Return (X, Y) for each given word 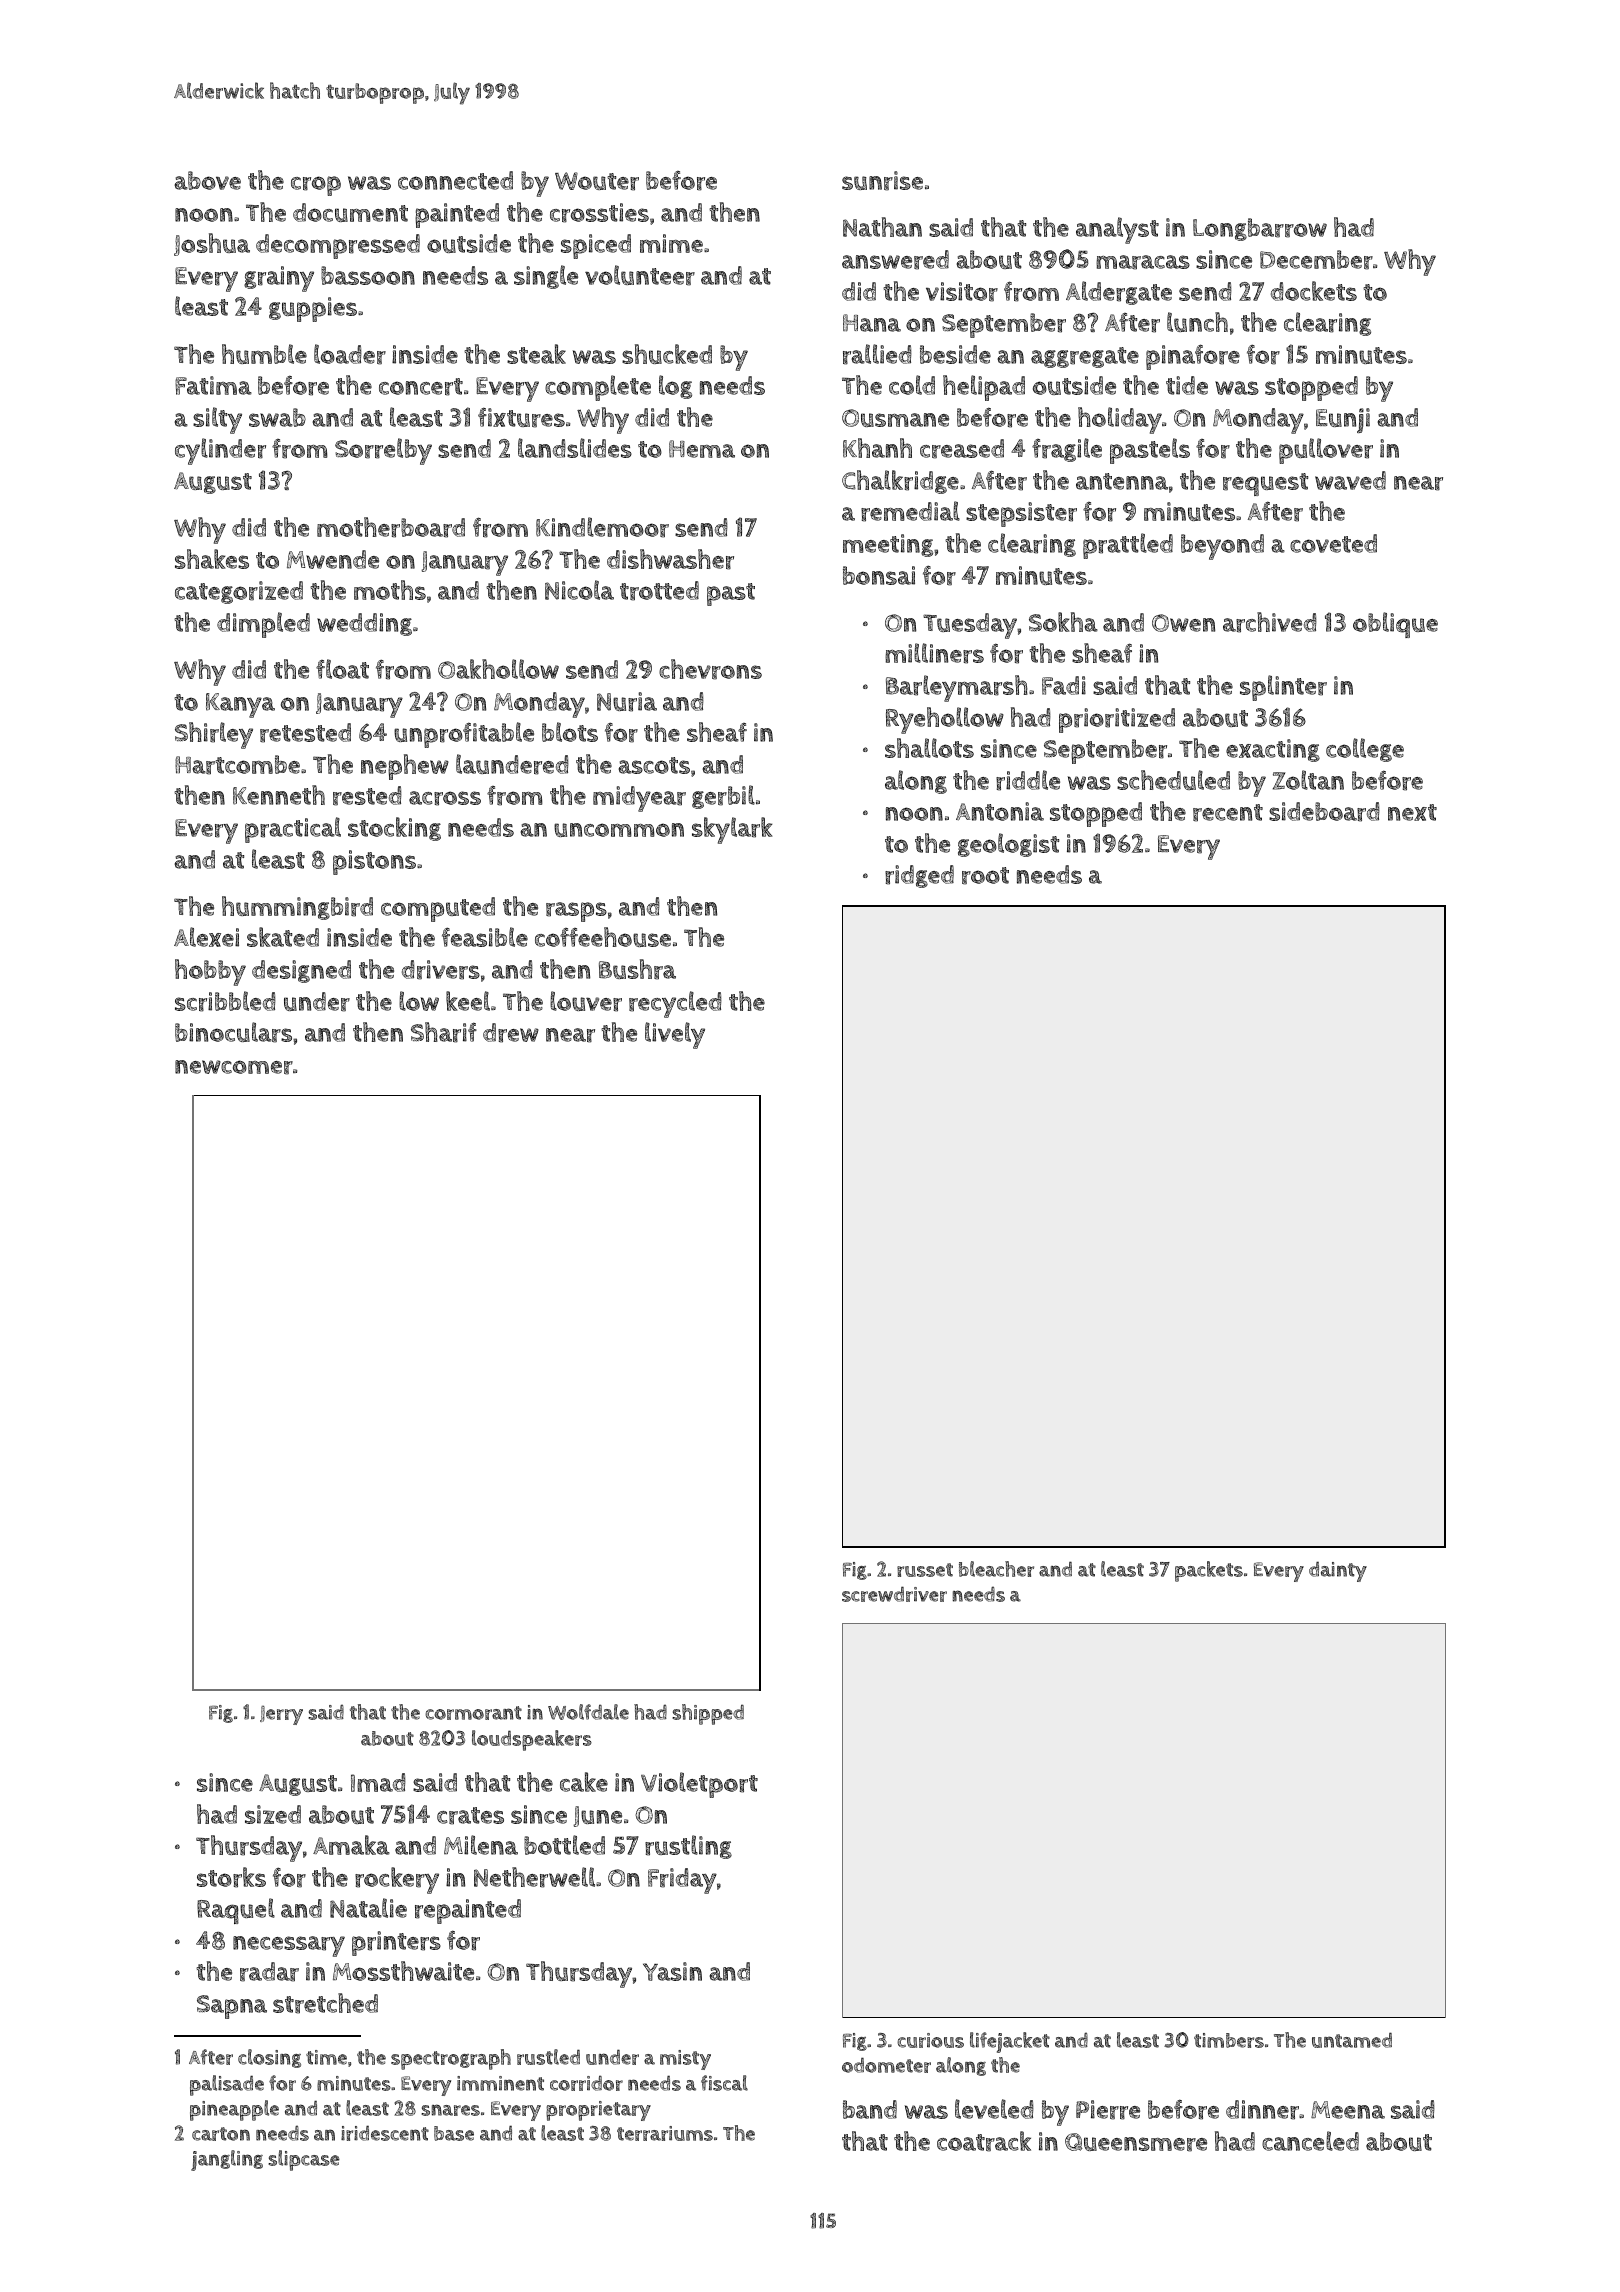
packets (1209, 1571)
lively (675, 1035)
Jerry (281, 1715)
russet (925, 1570)
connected (455, 180)
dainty (1338, 1571)
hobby (210, 972)
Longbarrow (1260, 229)
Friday (682, 1881)
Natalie (368, 1908)
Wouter (597, 181)
